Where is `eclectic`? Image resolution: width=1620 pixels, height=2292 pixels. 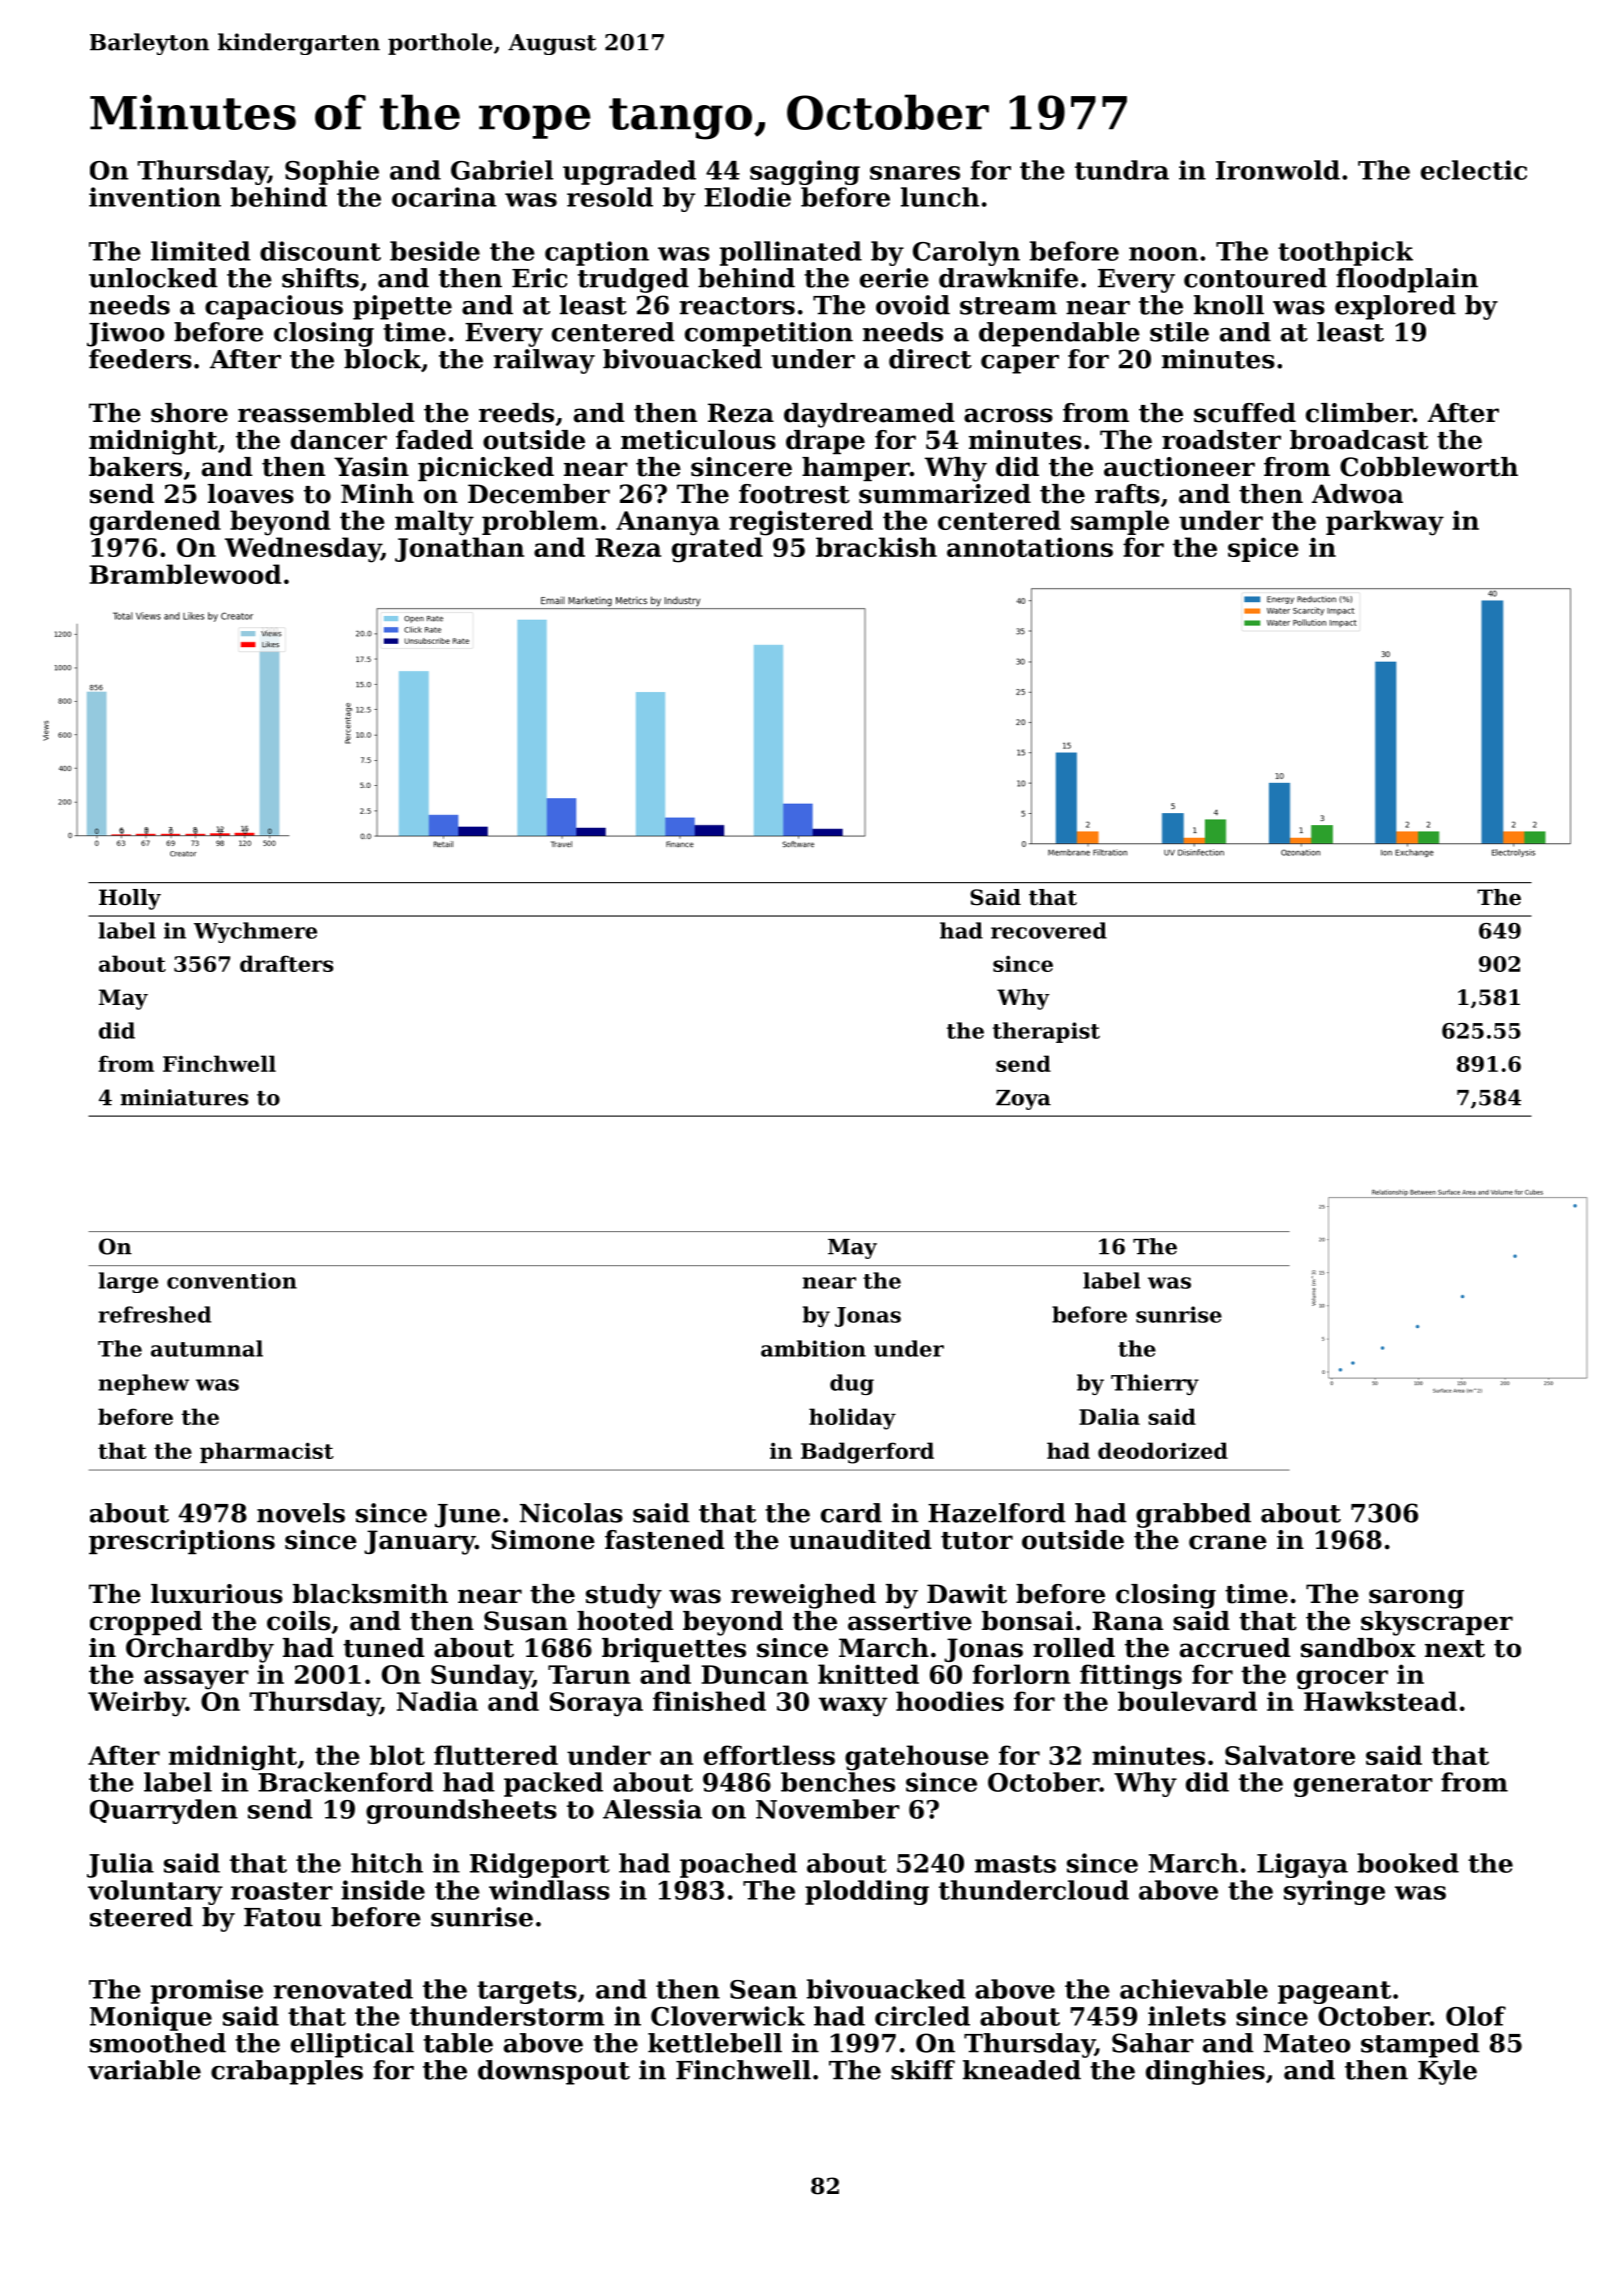
eclectic is located at coordinates (1474, 170).
